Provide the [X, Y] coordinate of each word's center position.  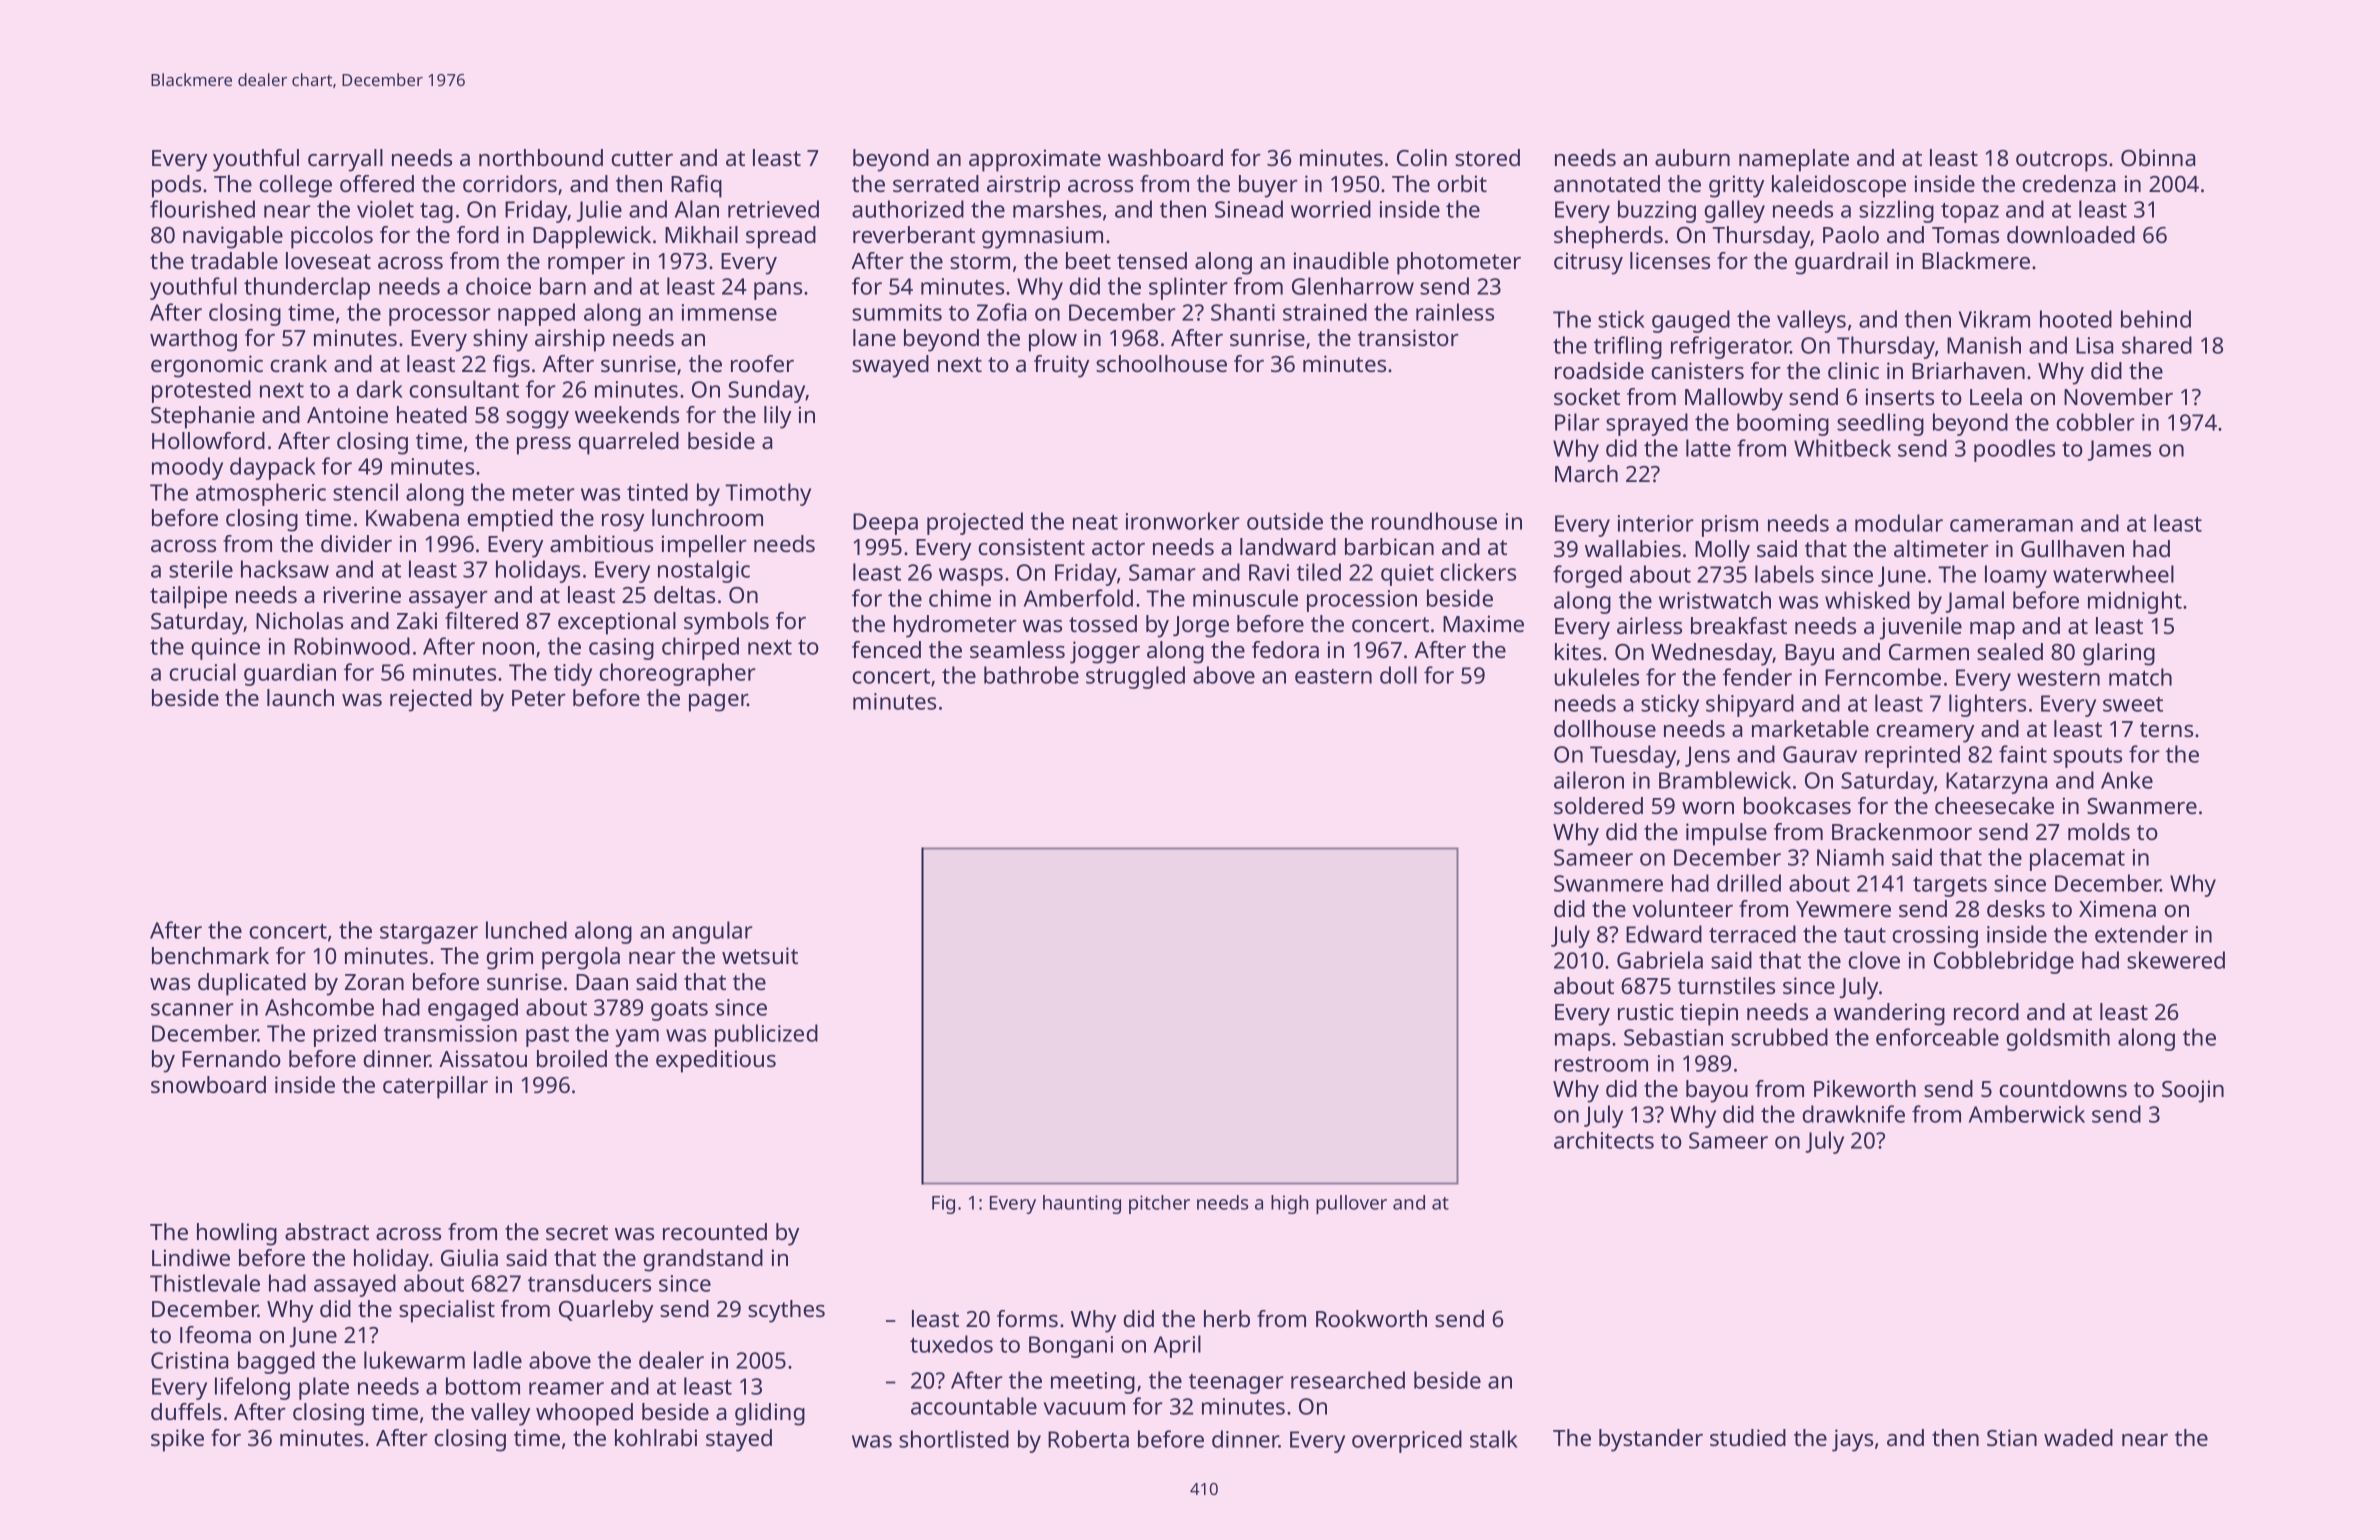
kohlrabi [656, 1437]
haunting [1082, 1204]
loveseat [328, 260]
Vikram [1994, 319]
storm [980, 261]
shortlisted [954, 1439]
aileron [1589, 780]
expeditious [716, 1061]
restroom [1601, 1064]
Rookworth [1371, 1318]
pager [718, 703]
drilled [1749, 883]
